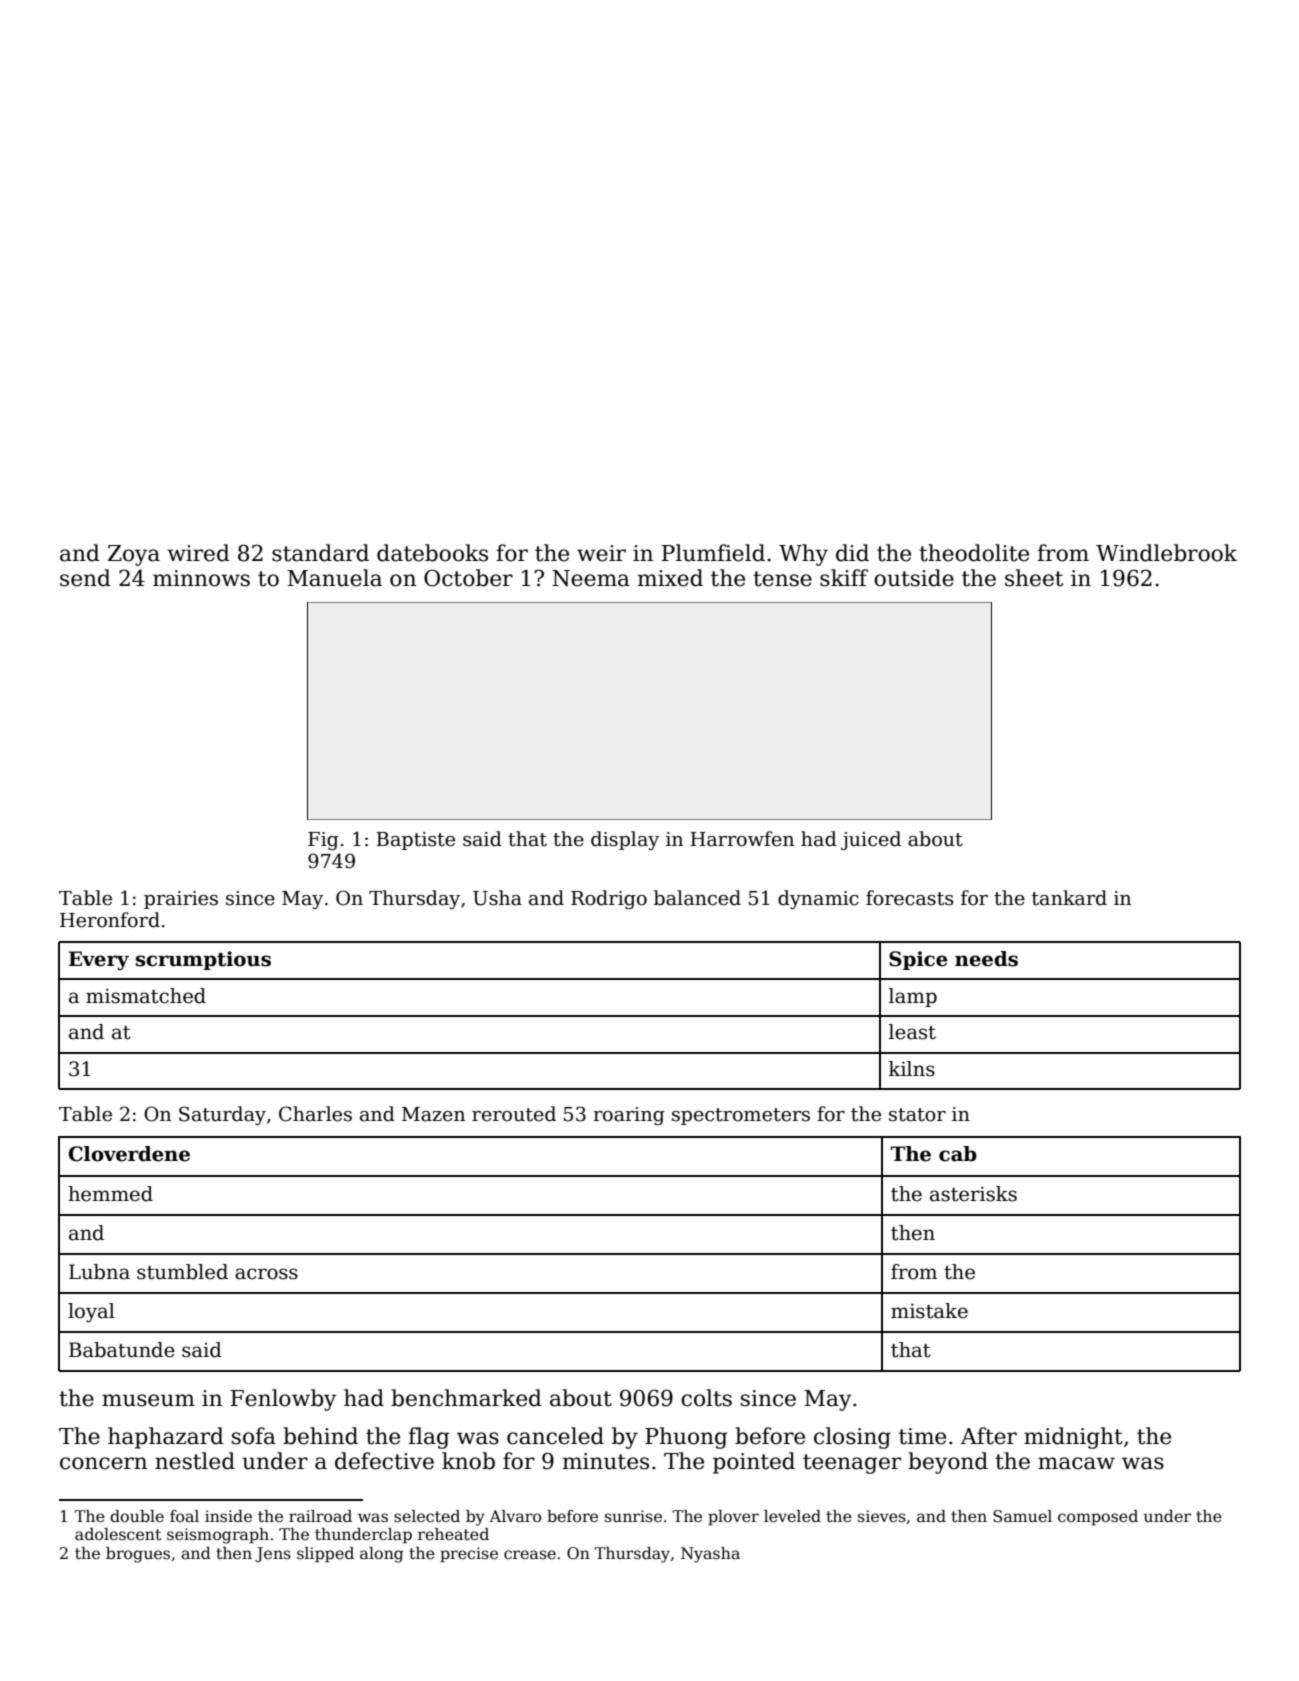 This screenshot has height=1681, width=1299. I want to click on lamp, so click(913, 997).
